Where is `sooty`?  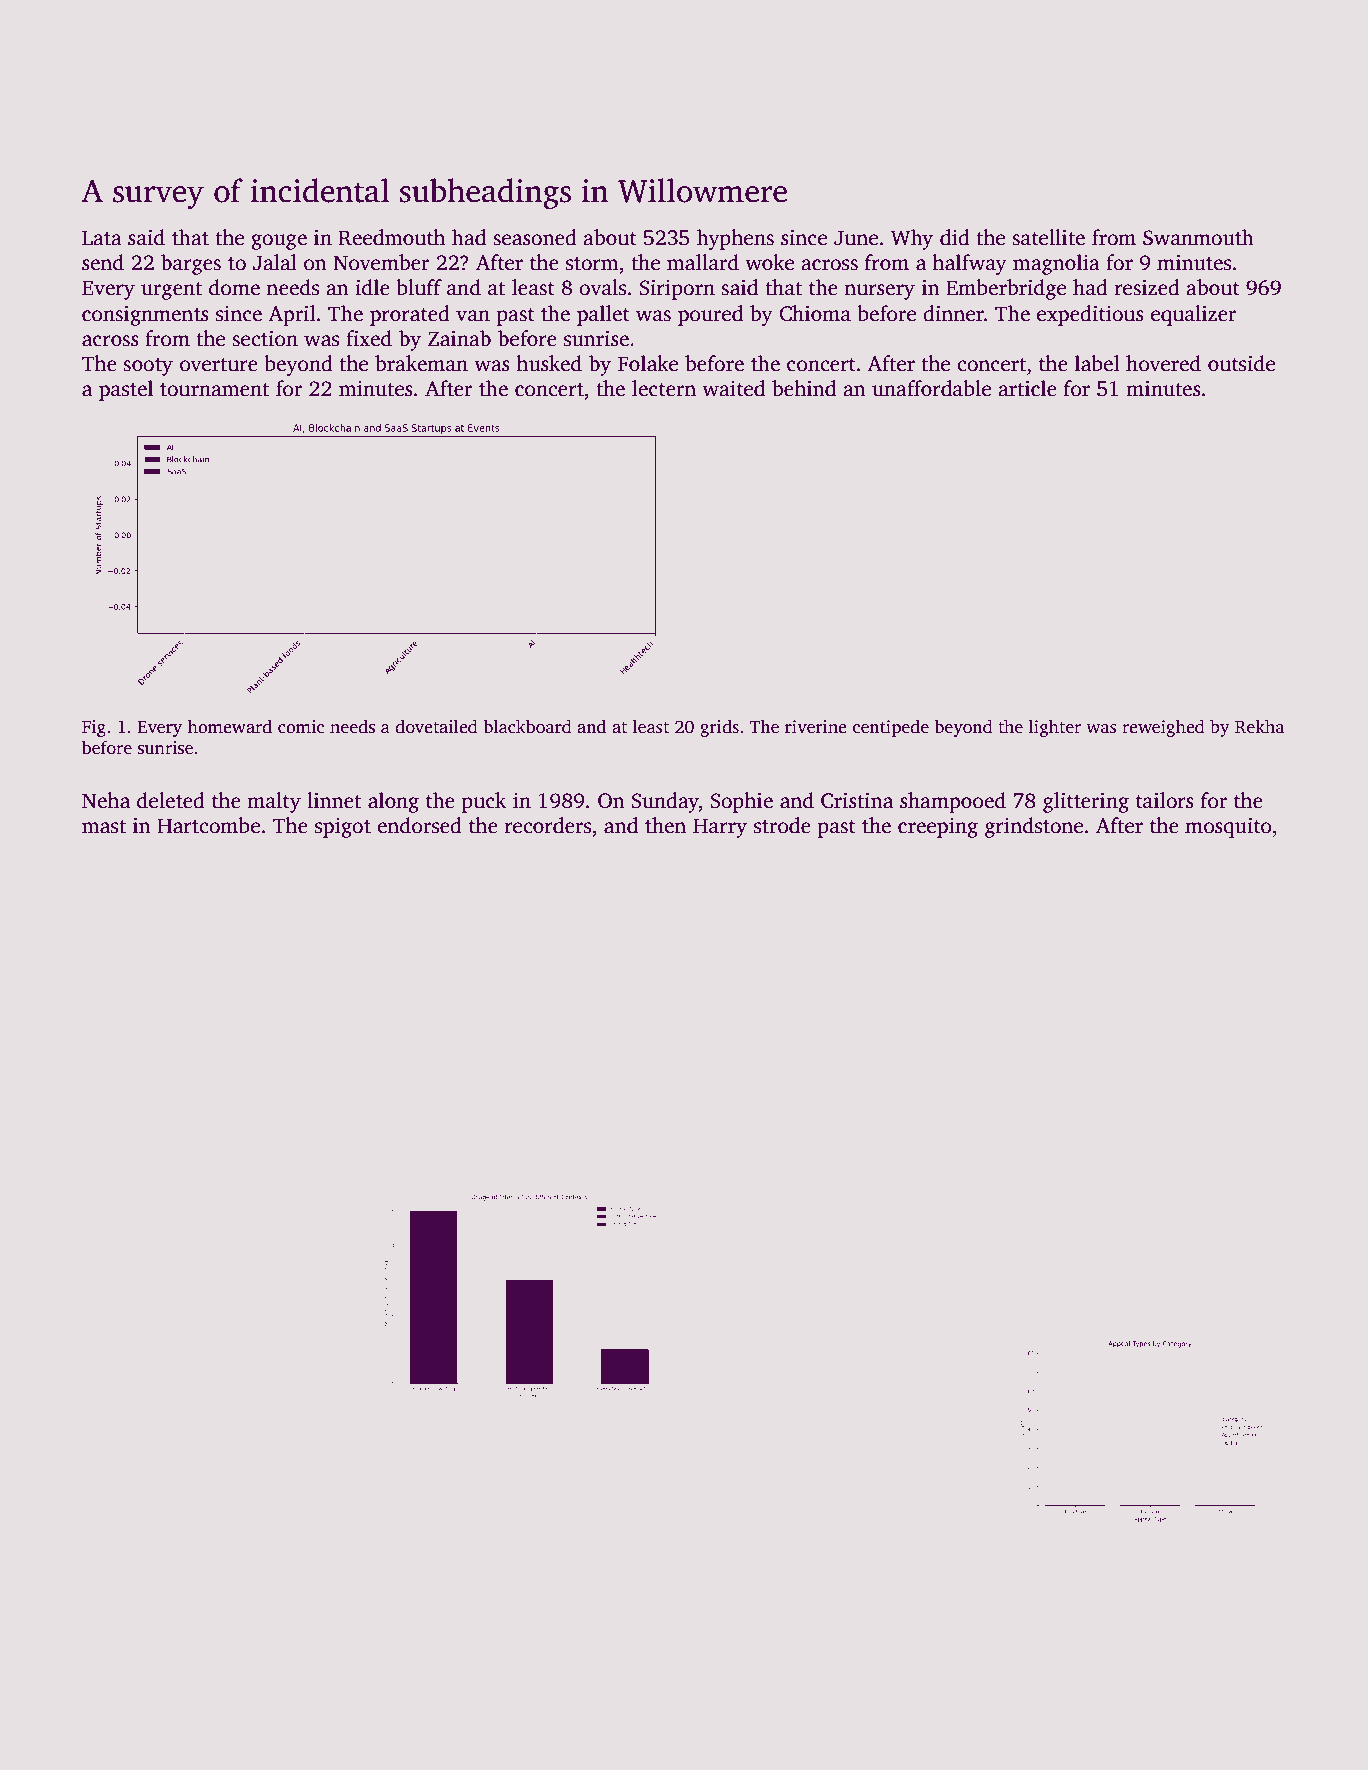
sooty is located at coordinates (148, 367).
